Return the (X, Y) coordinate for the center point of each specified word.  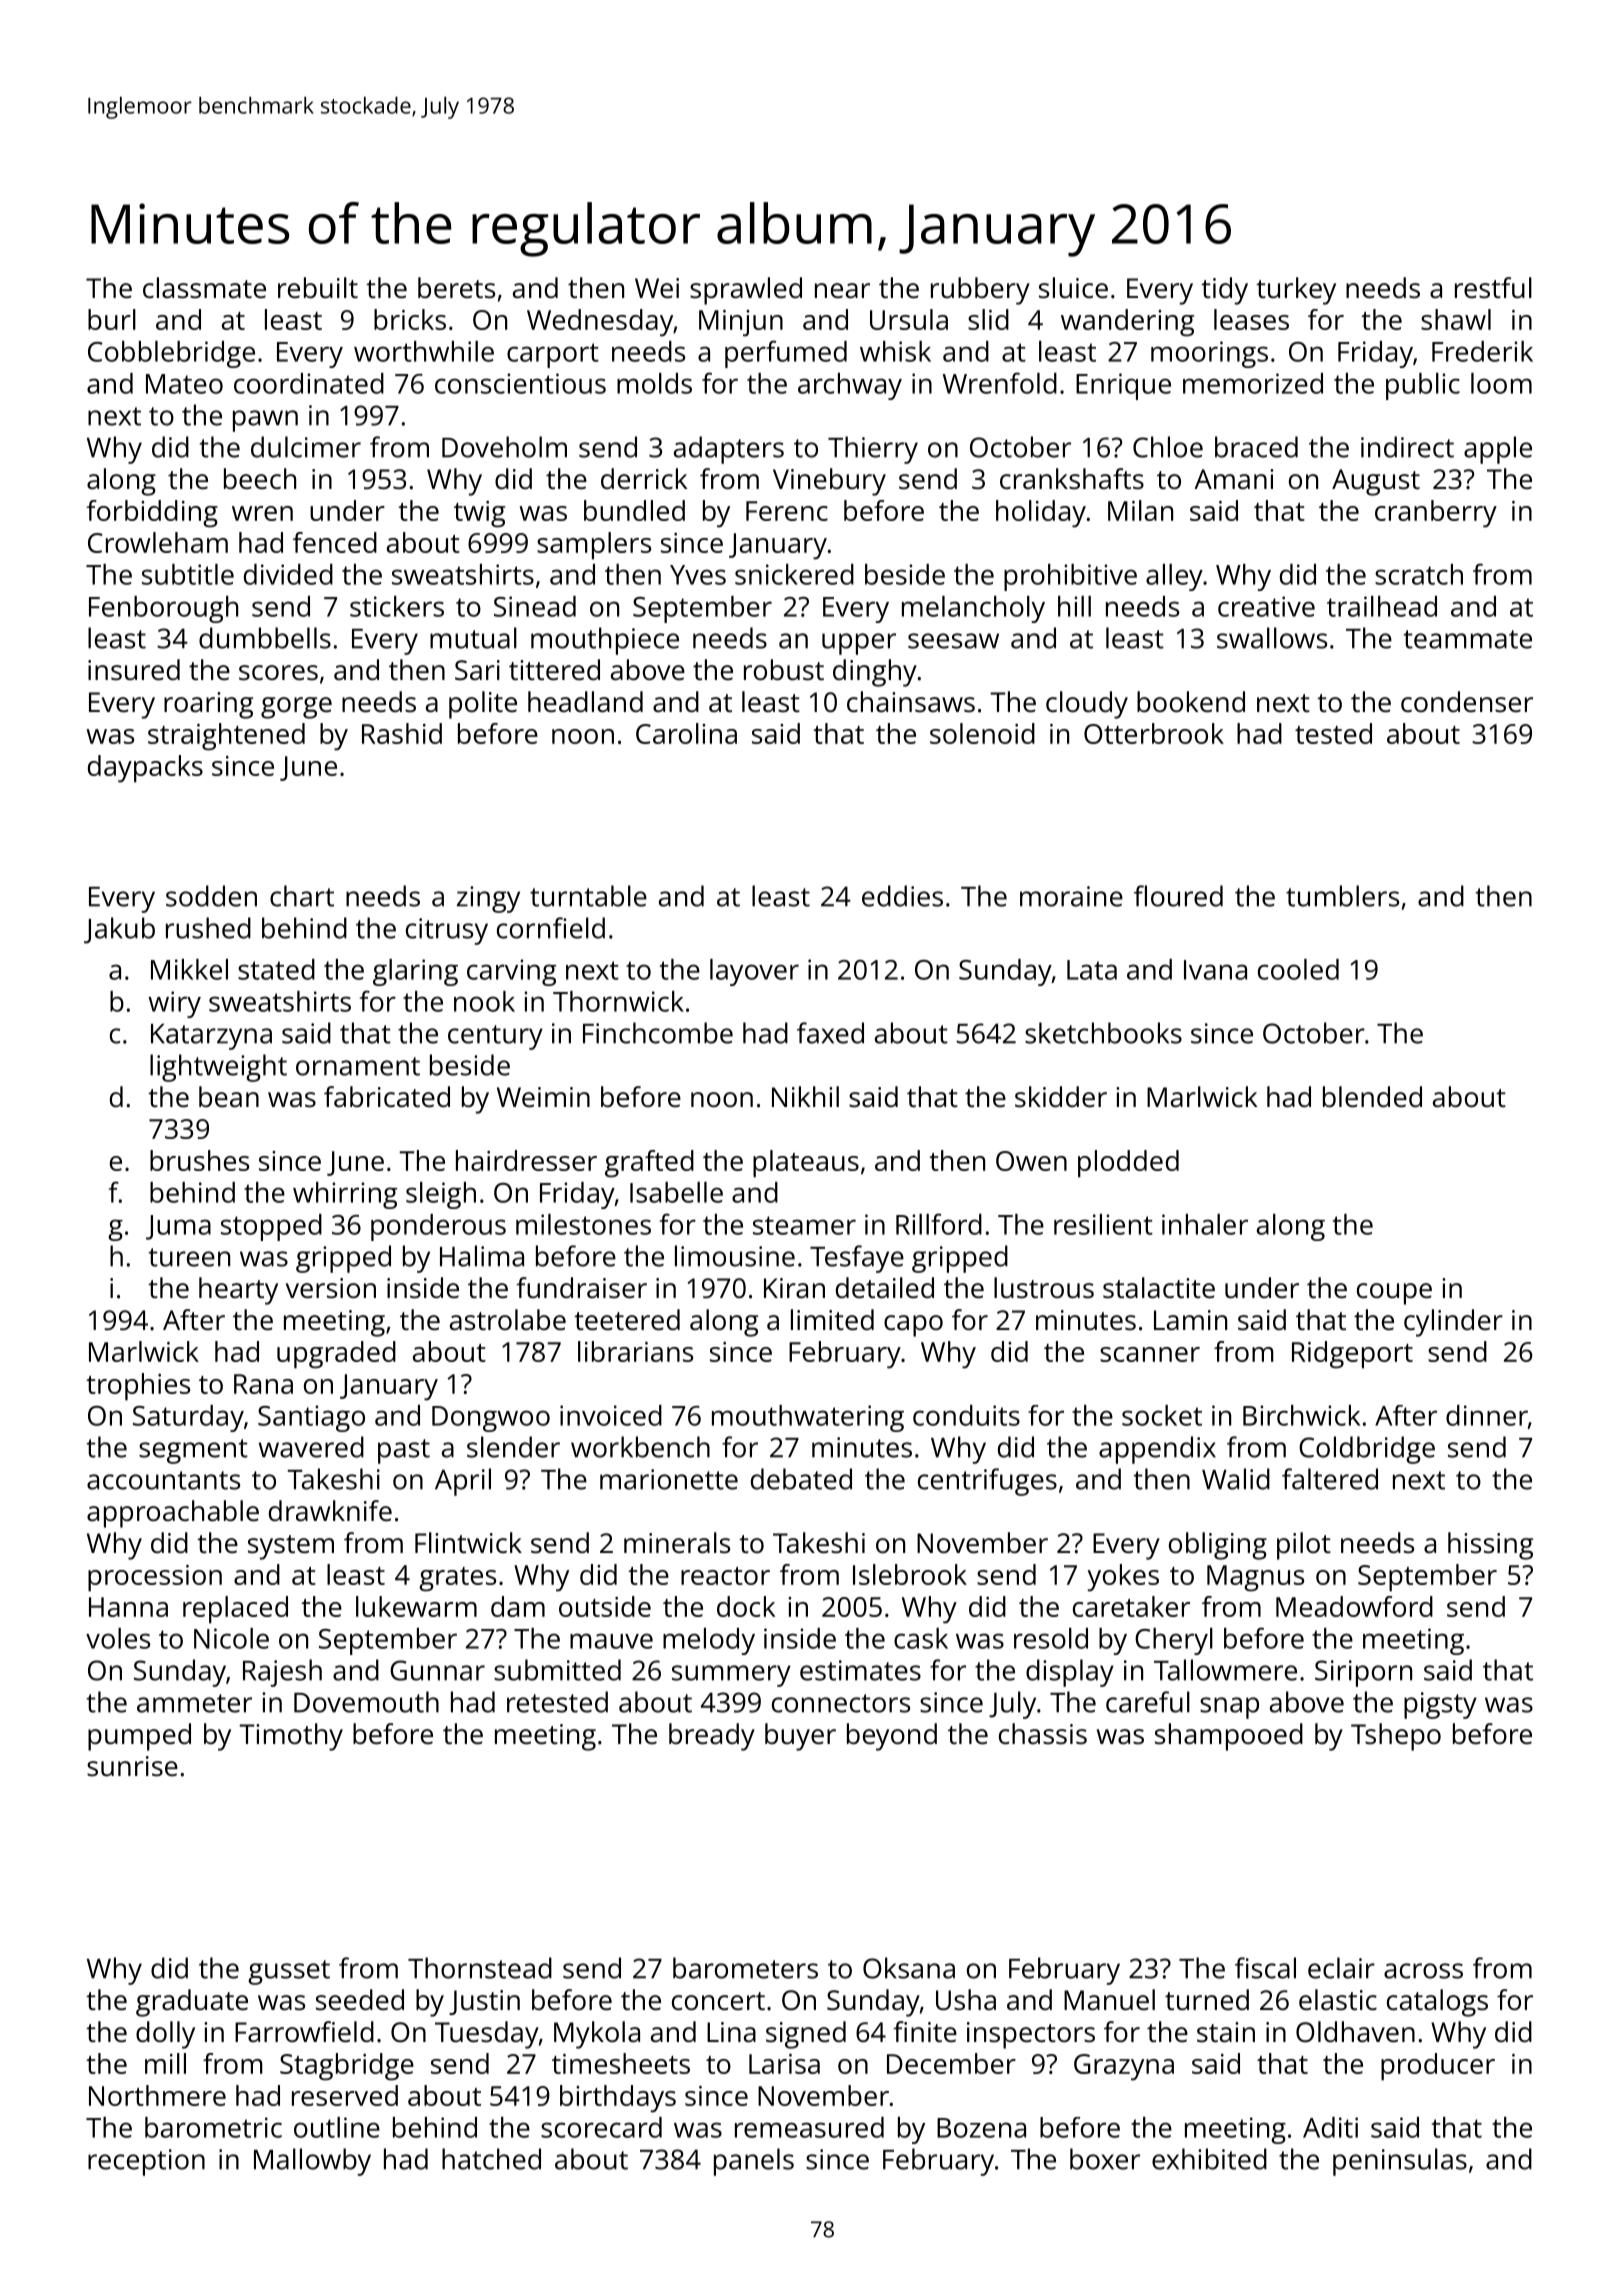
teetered (627, 1320)
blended (1372, 1097)
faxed (830, 1033)
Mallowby (312, 2162)
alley (1174, 577)
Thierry (873, 450)
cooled (1298, 969)
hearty (238, 1291)
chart (302, 896)
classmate (204, 288)
